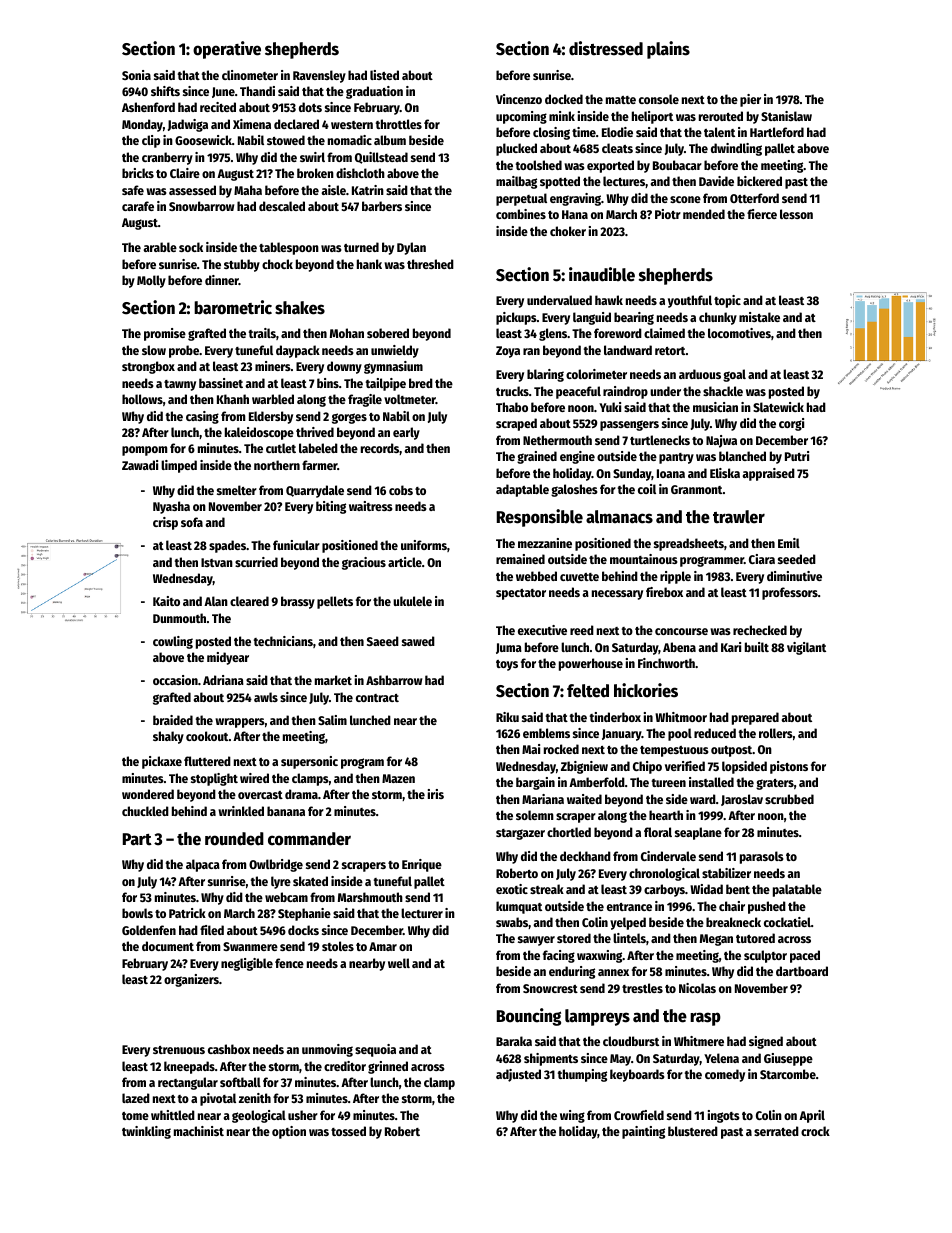 This document has height=1233, width=952. What do you see at coordinates (668, 50) in the document?
I see `plains` at bounding box center [668, 50].
